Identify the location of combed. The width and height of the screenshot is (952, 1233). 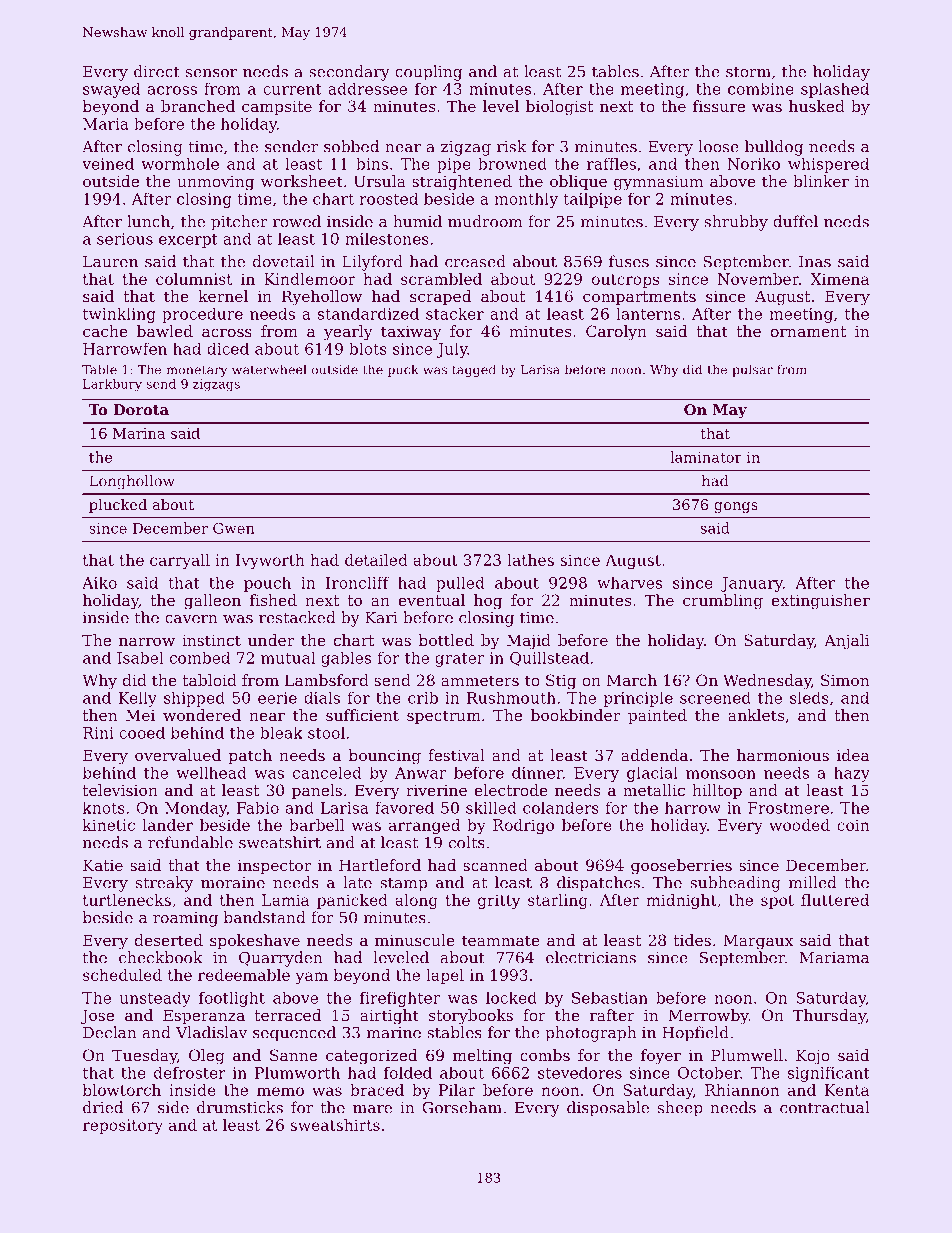
(200, 657).
